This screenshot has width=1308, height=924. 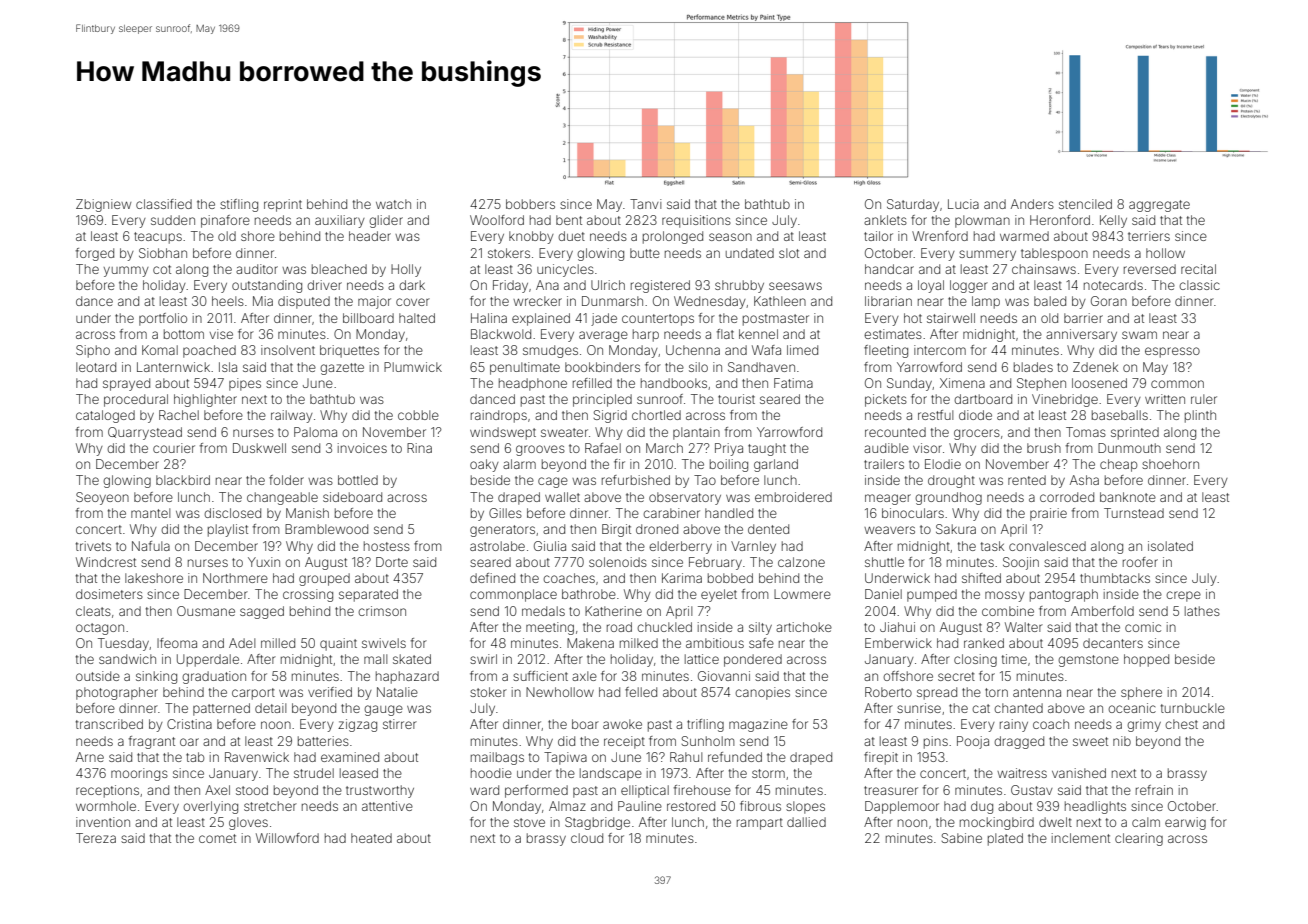 What do you see at coordinates (671, 513) in the screenshot?
I see `carabiner` at bounding box center [671, 513].
